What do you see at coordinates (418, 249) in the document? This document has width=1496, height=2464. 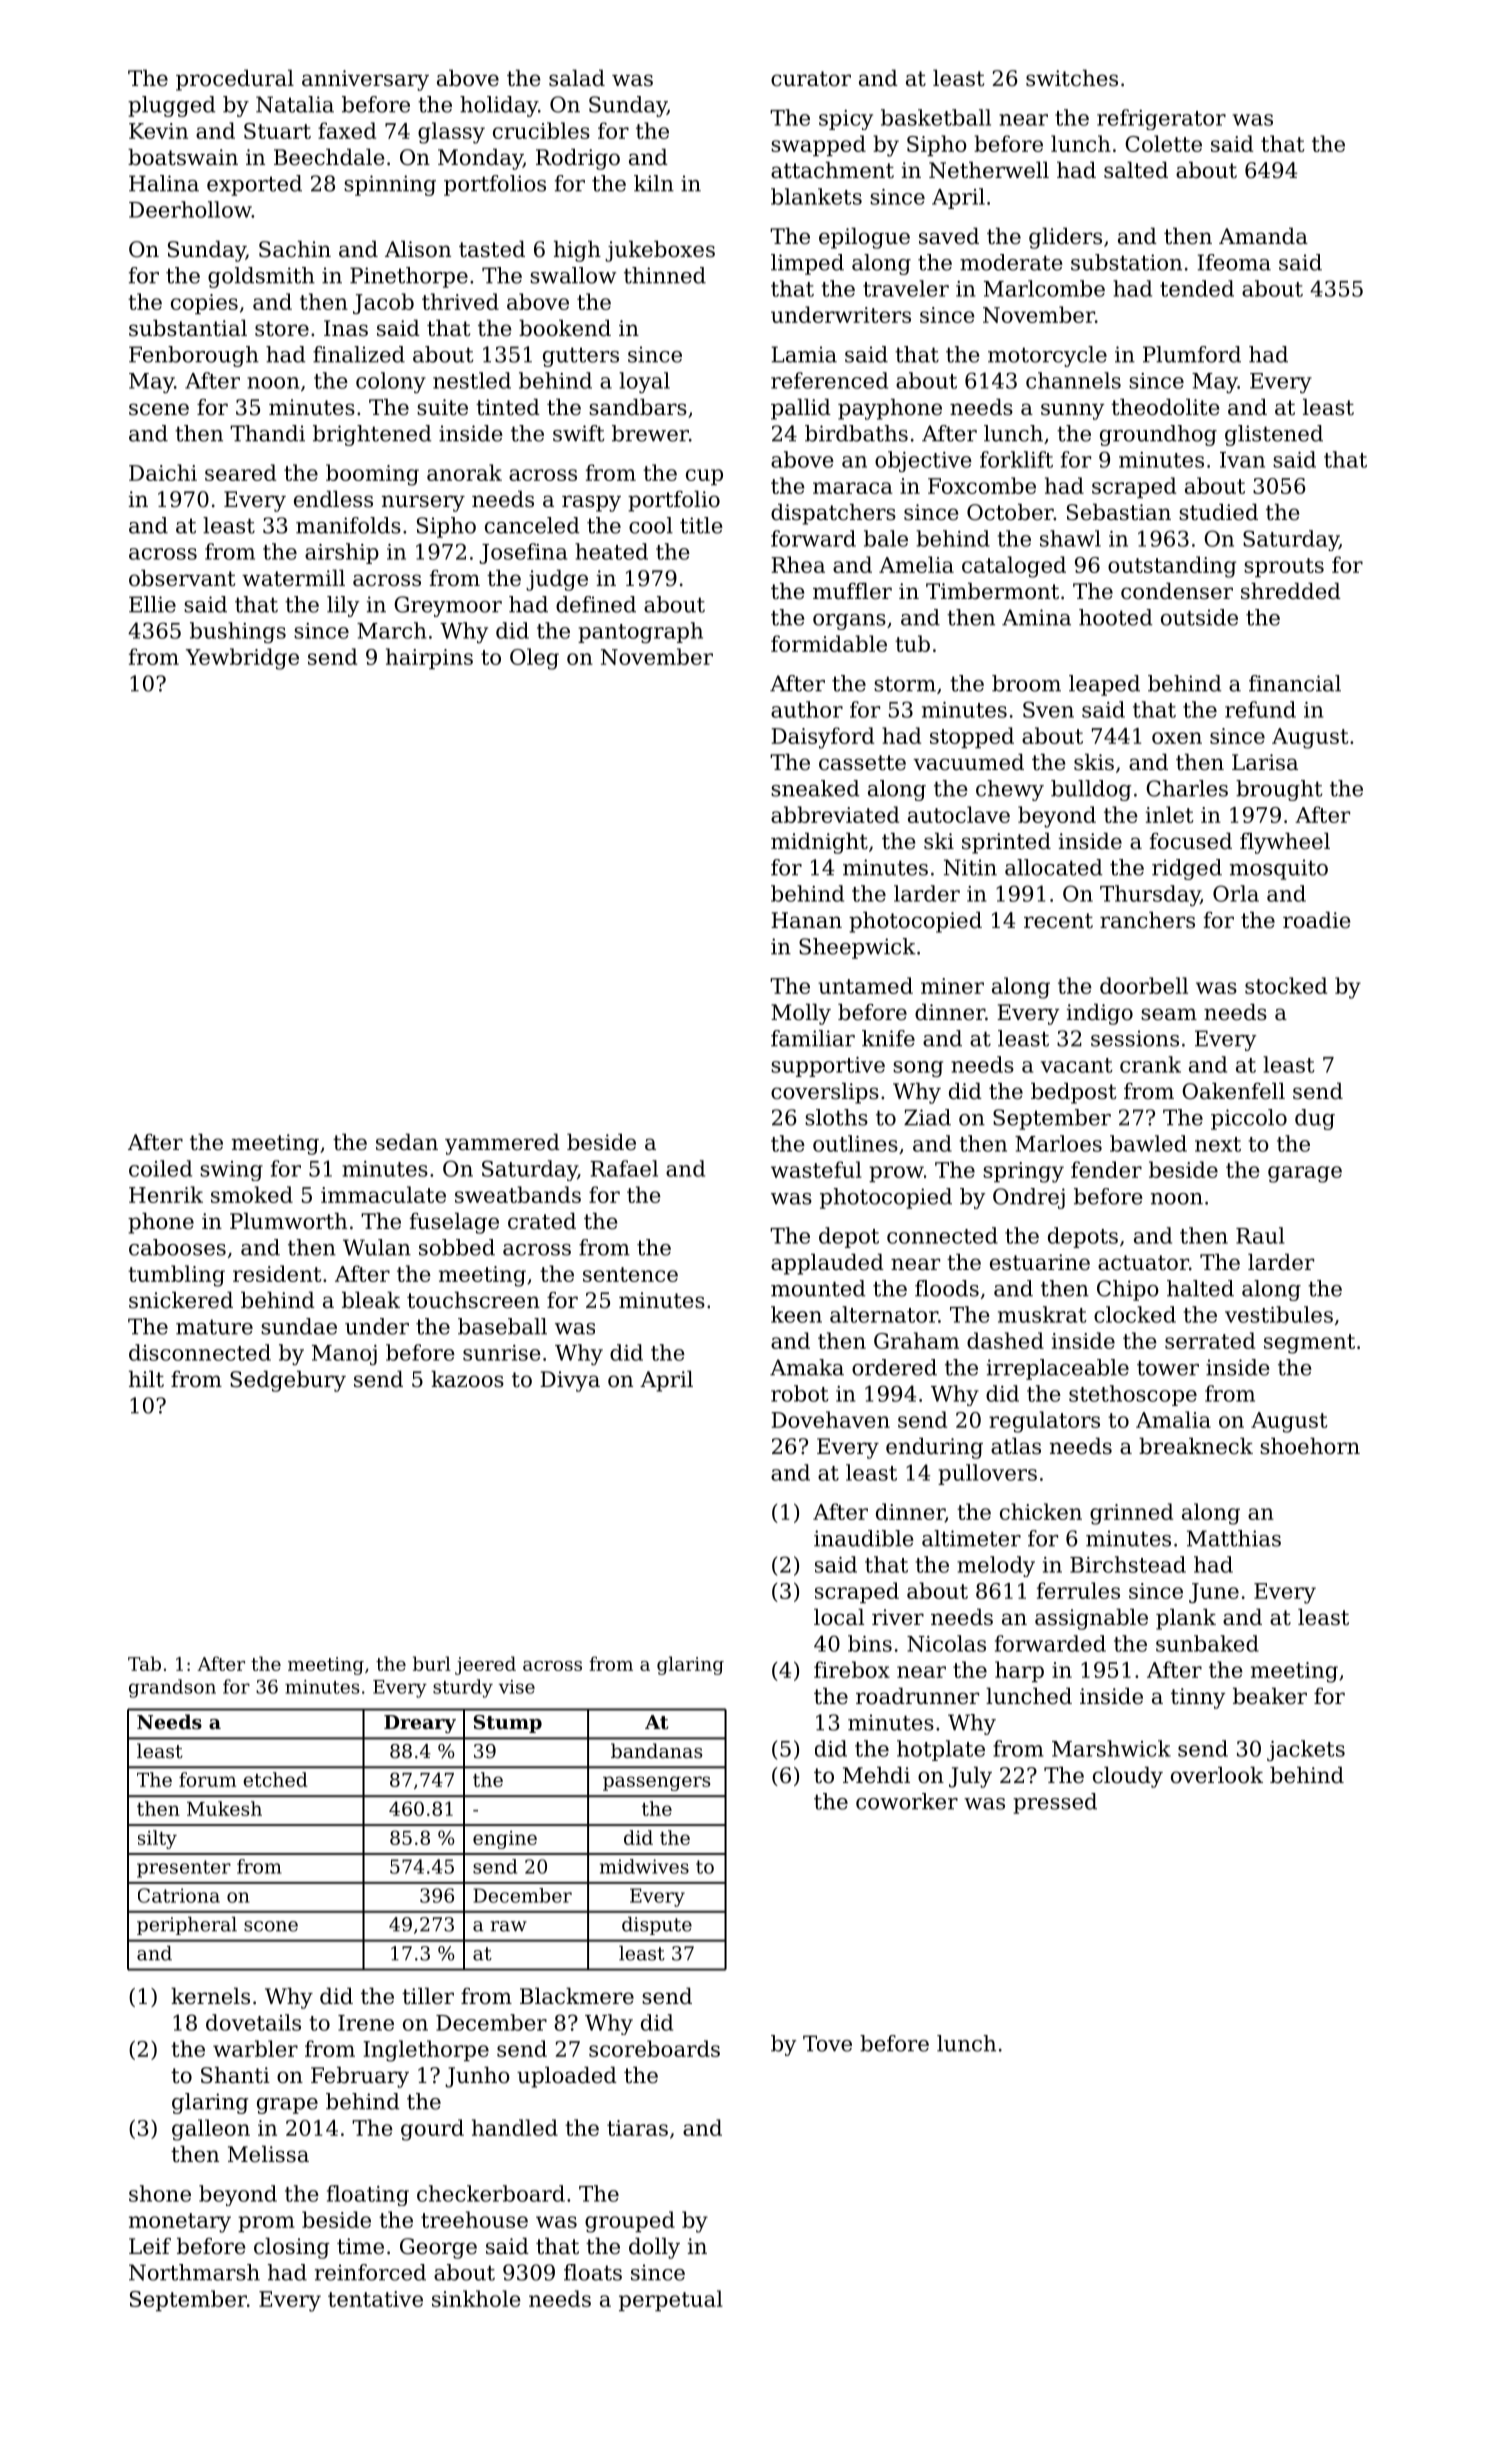 I see `Alison` at bounding box center [418, 249].
